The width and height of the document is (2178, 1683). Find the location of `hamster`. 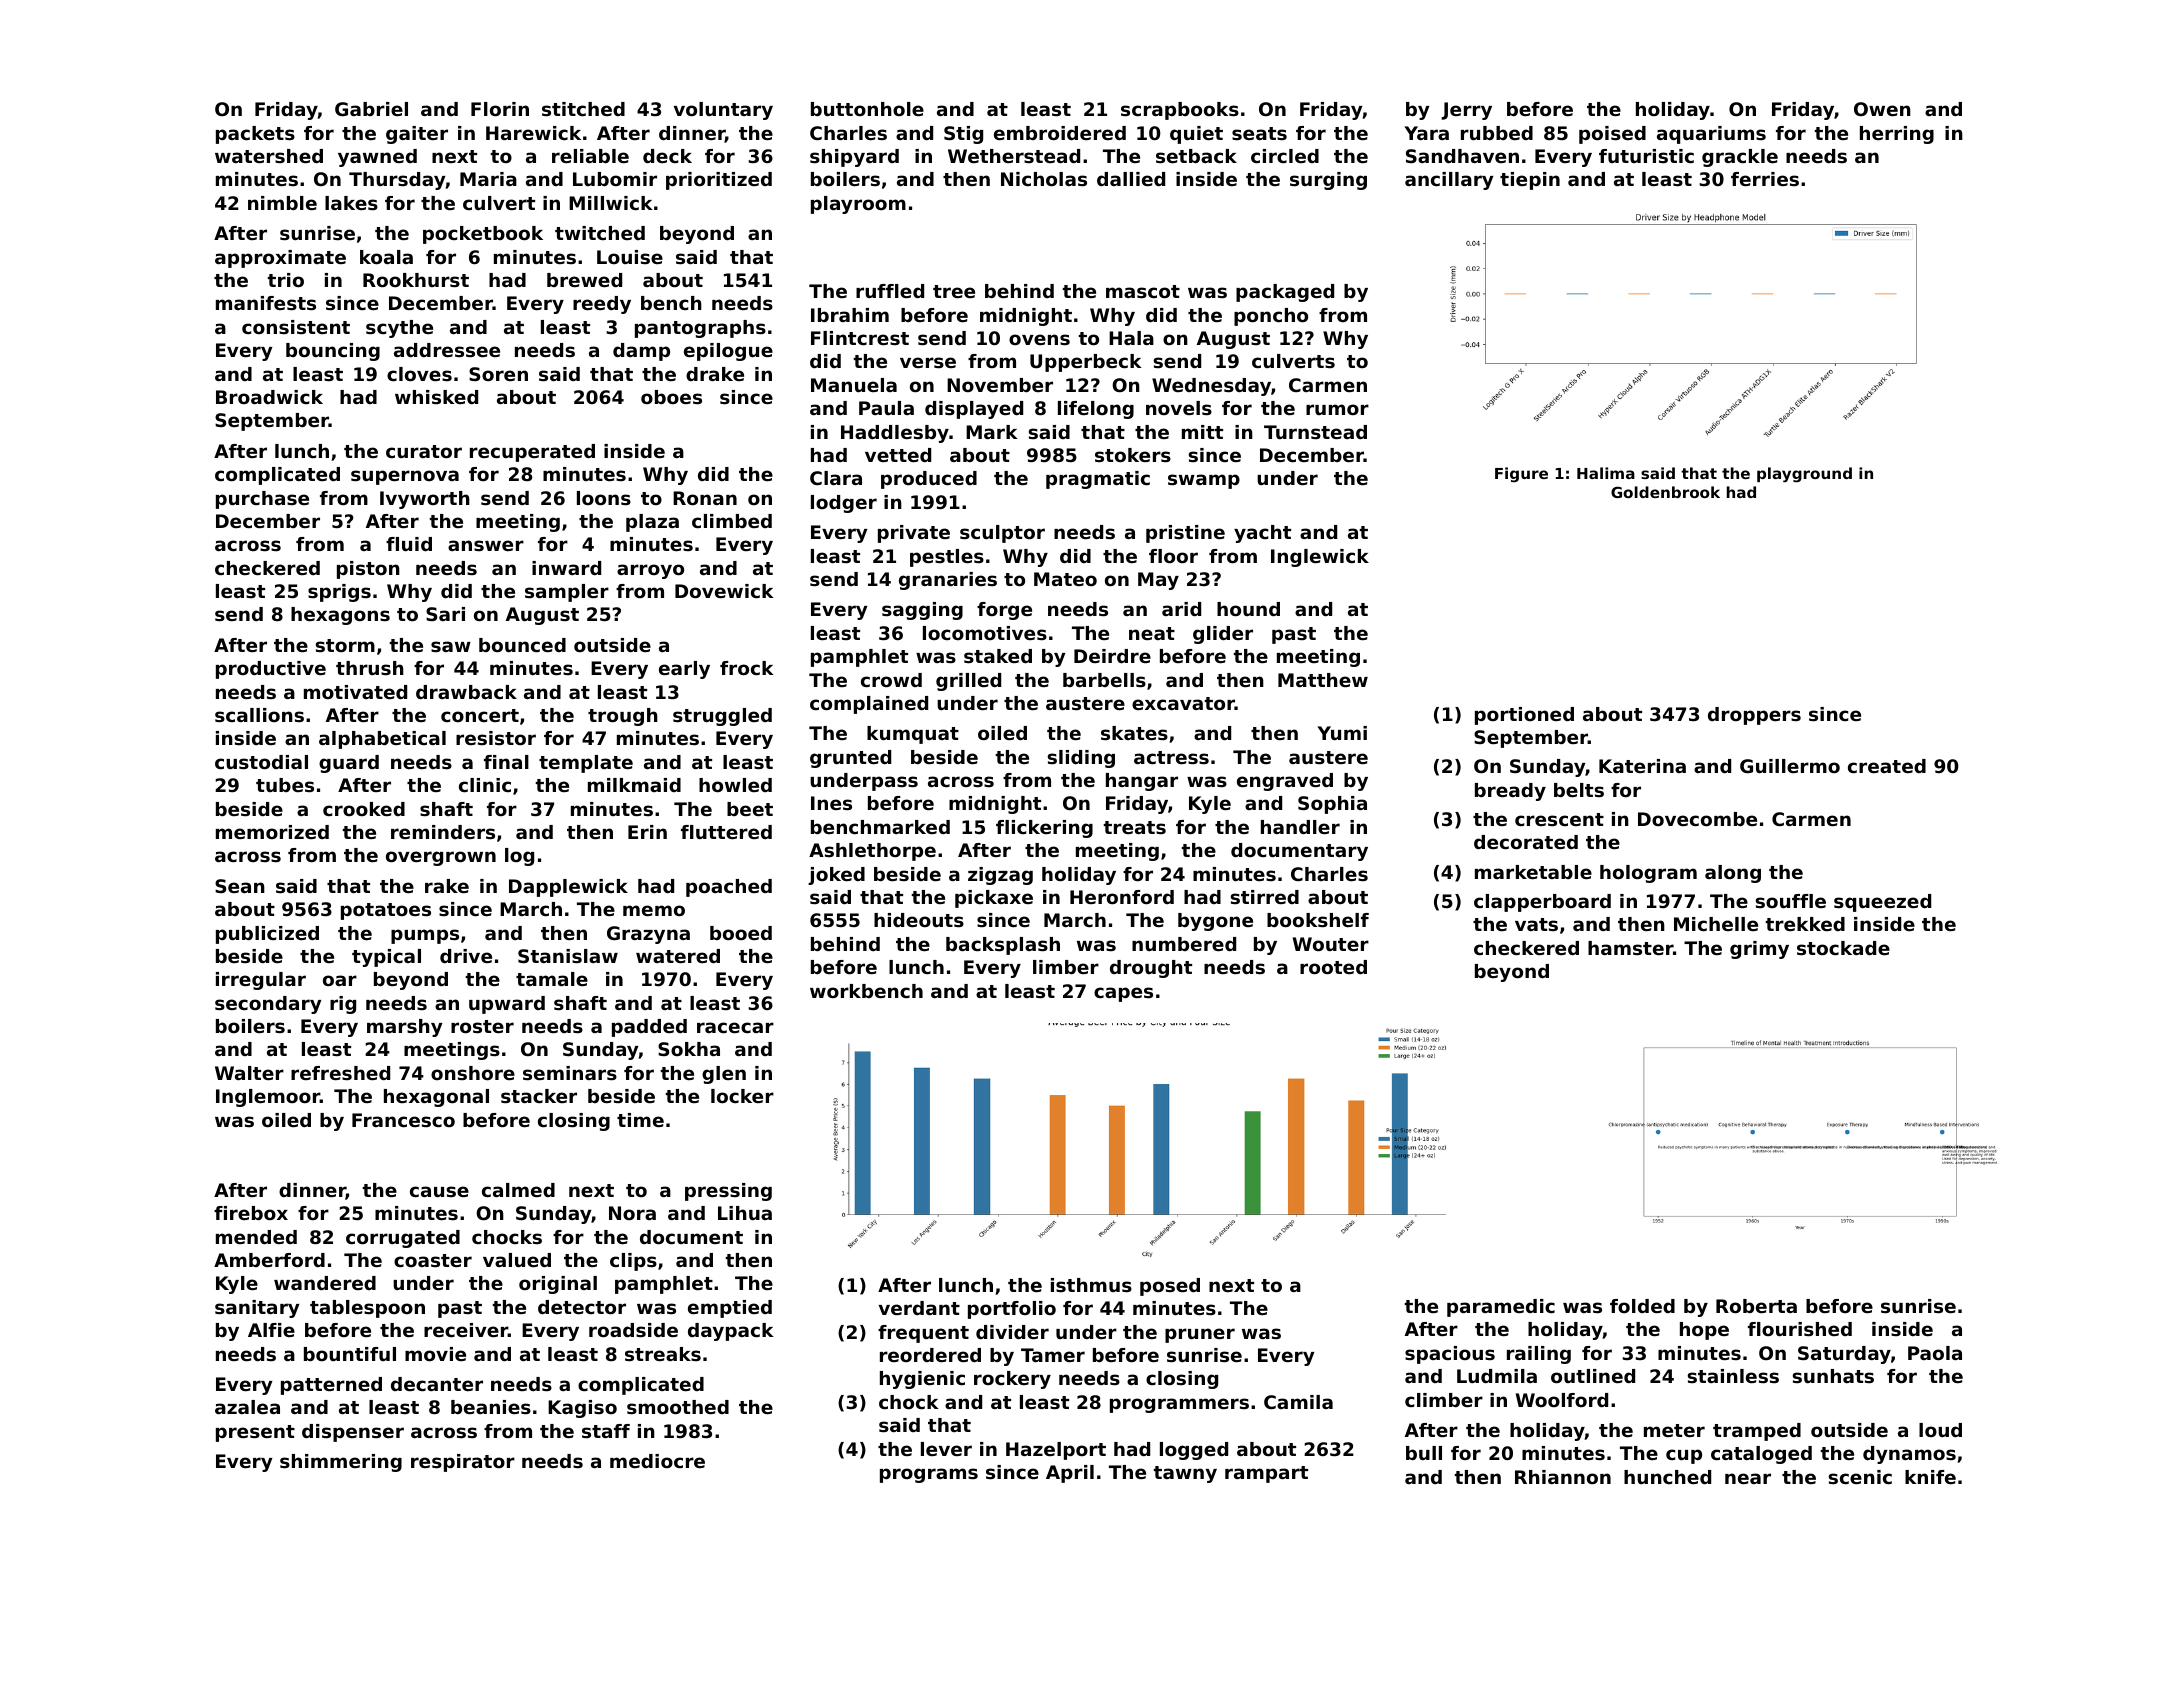

hamster is located at coordinates (1630, 948).
